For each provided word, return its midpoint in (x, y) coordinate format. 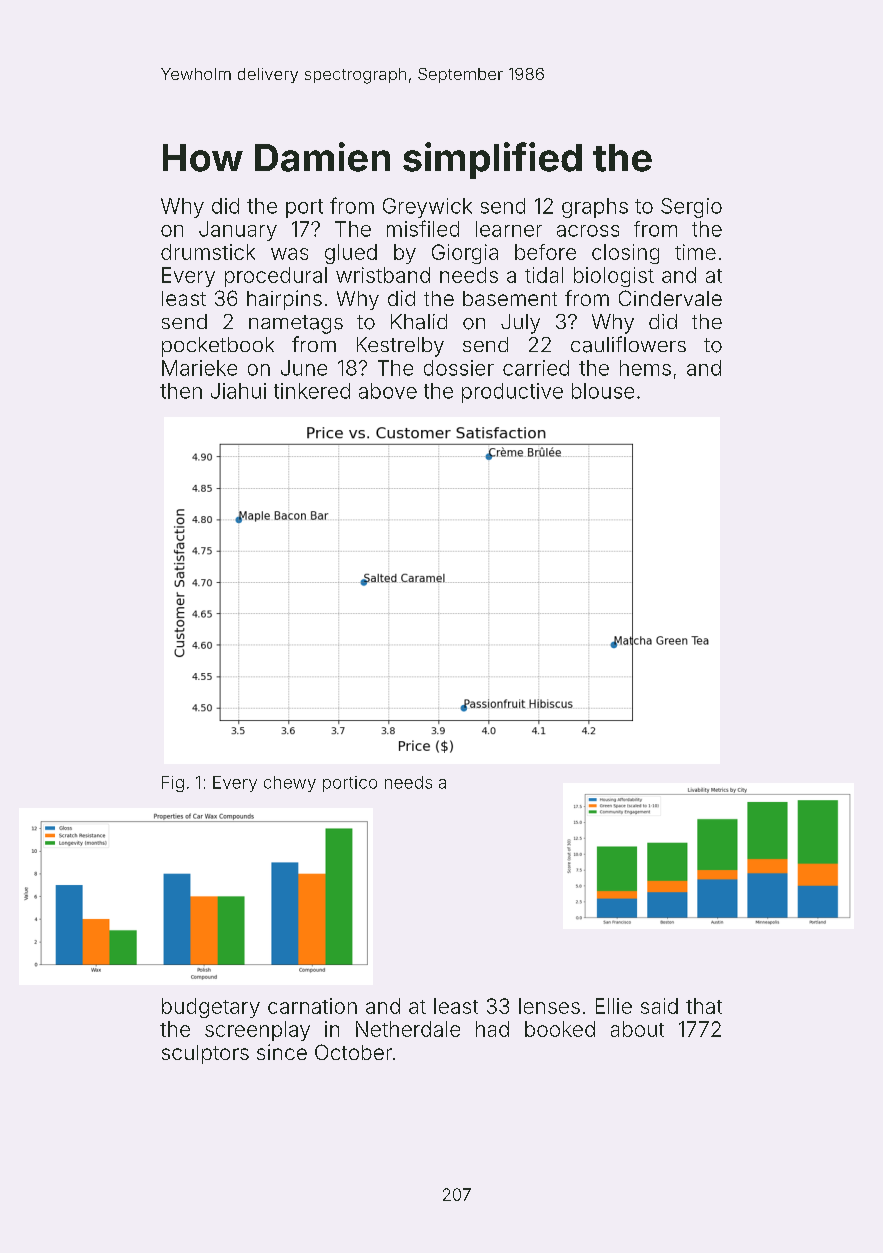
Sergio (691, 208)
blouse (603, 391)
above (388, 391)
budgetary (211, 1008)
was (289, 254)
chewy (290, 784)
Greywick (427, 208)
